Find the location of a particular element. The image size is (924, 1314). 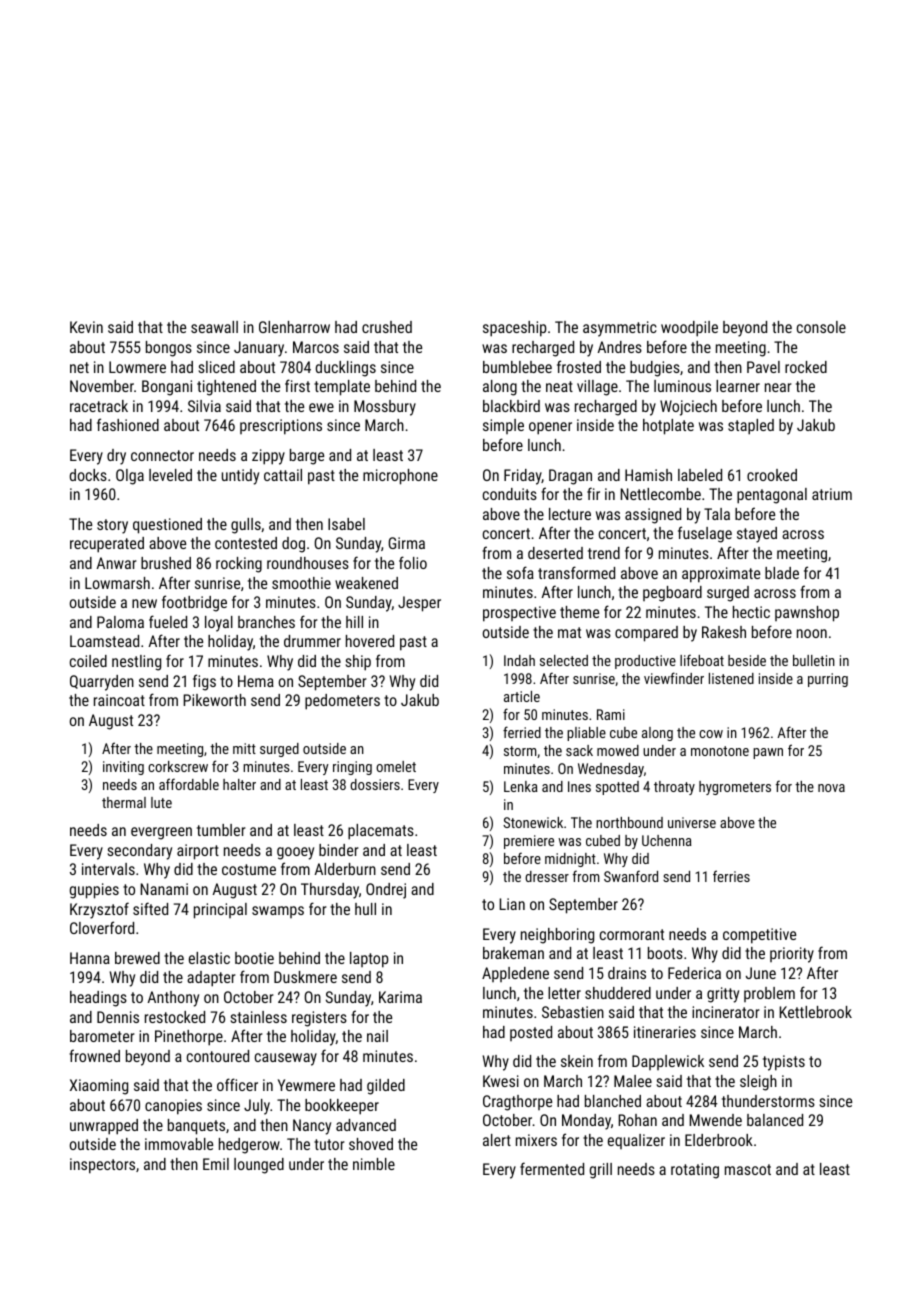

Mossbury is located at coordinates (385, 408).
